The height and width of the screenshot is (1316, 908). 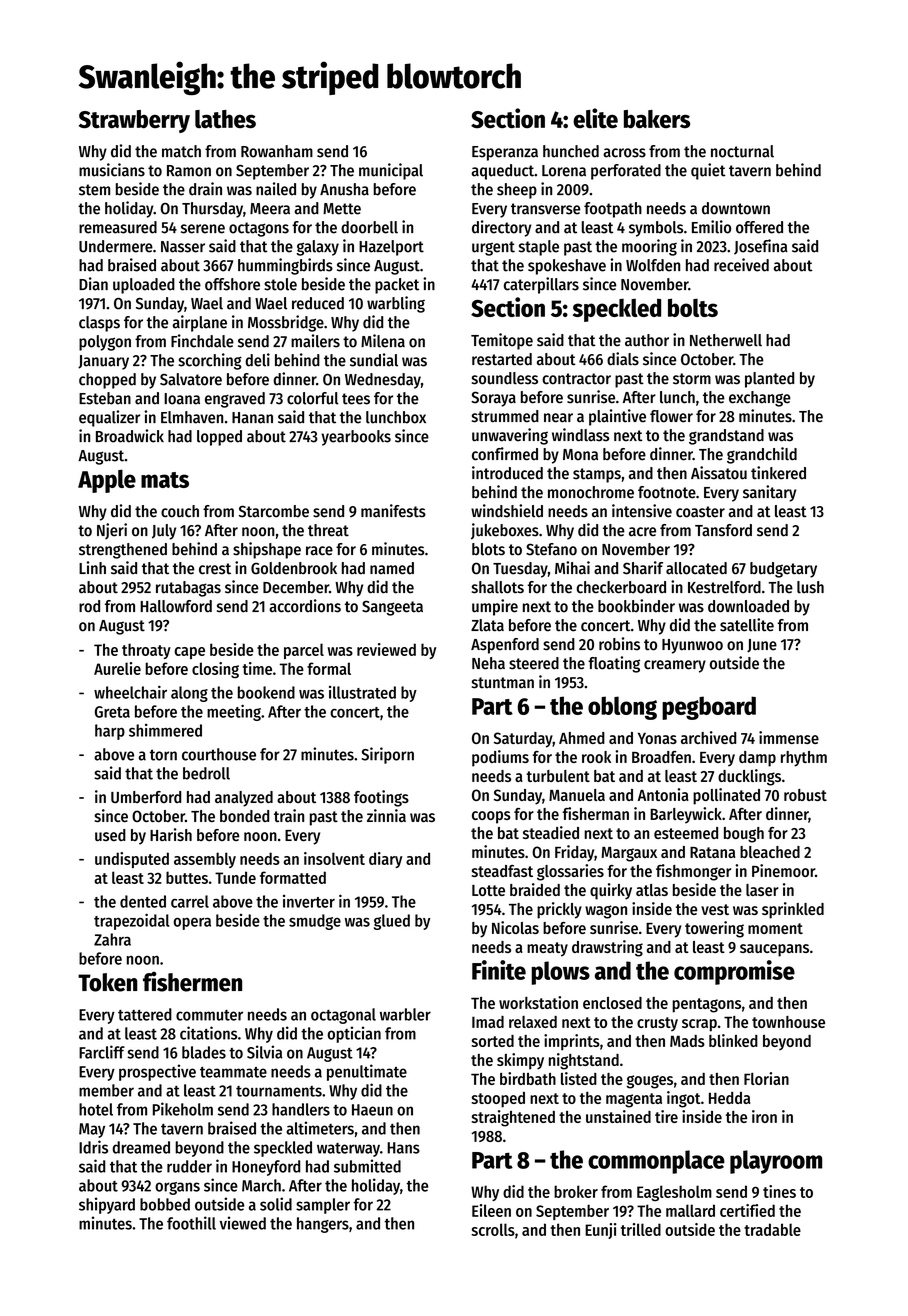 What do you see at coordinates (606, 912) in the screenshot?
I see `wagon` at bounding box center [606, 912].
